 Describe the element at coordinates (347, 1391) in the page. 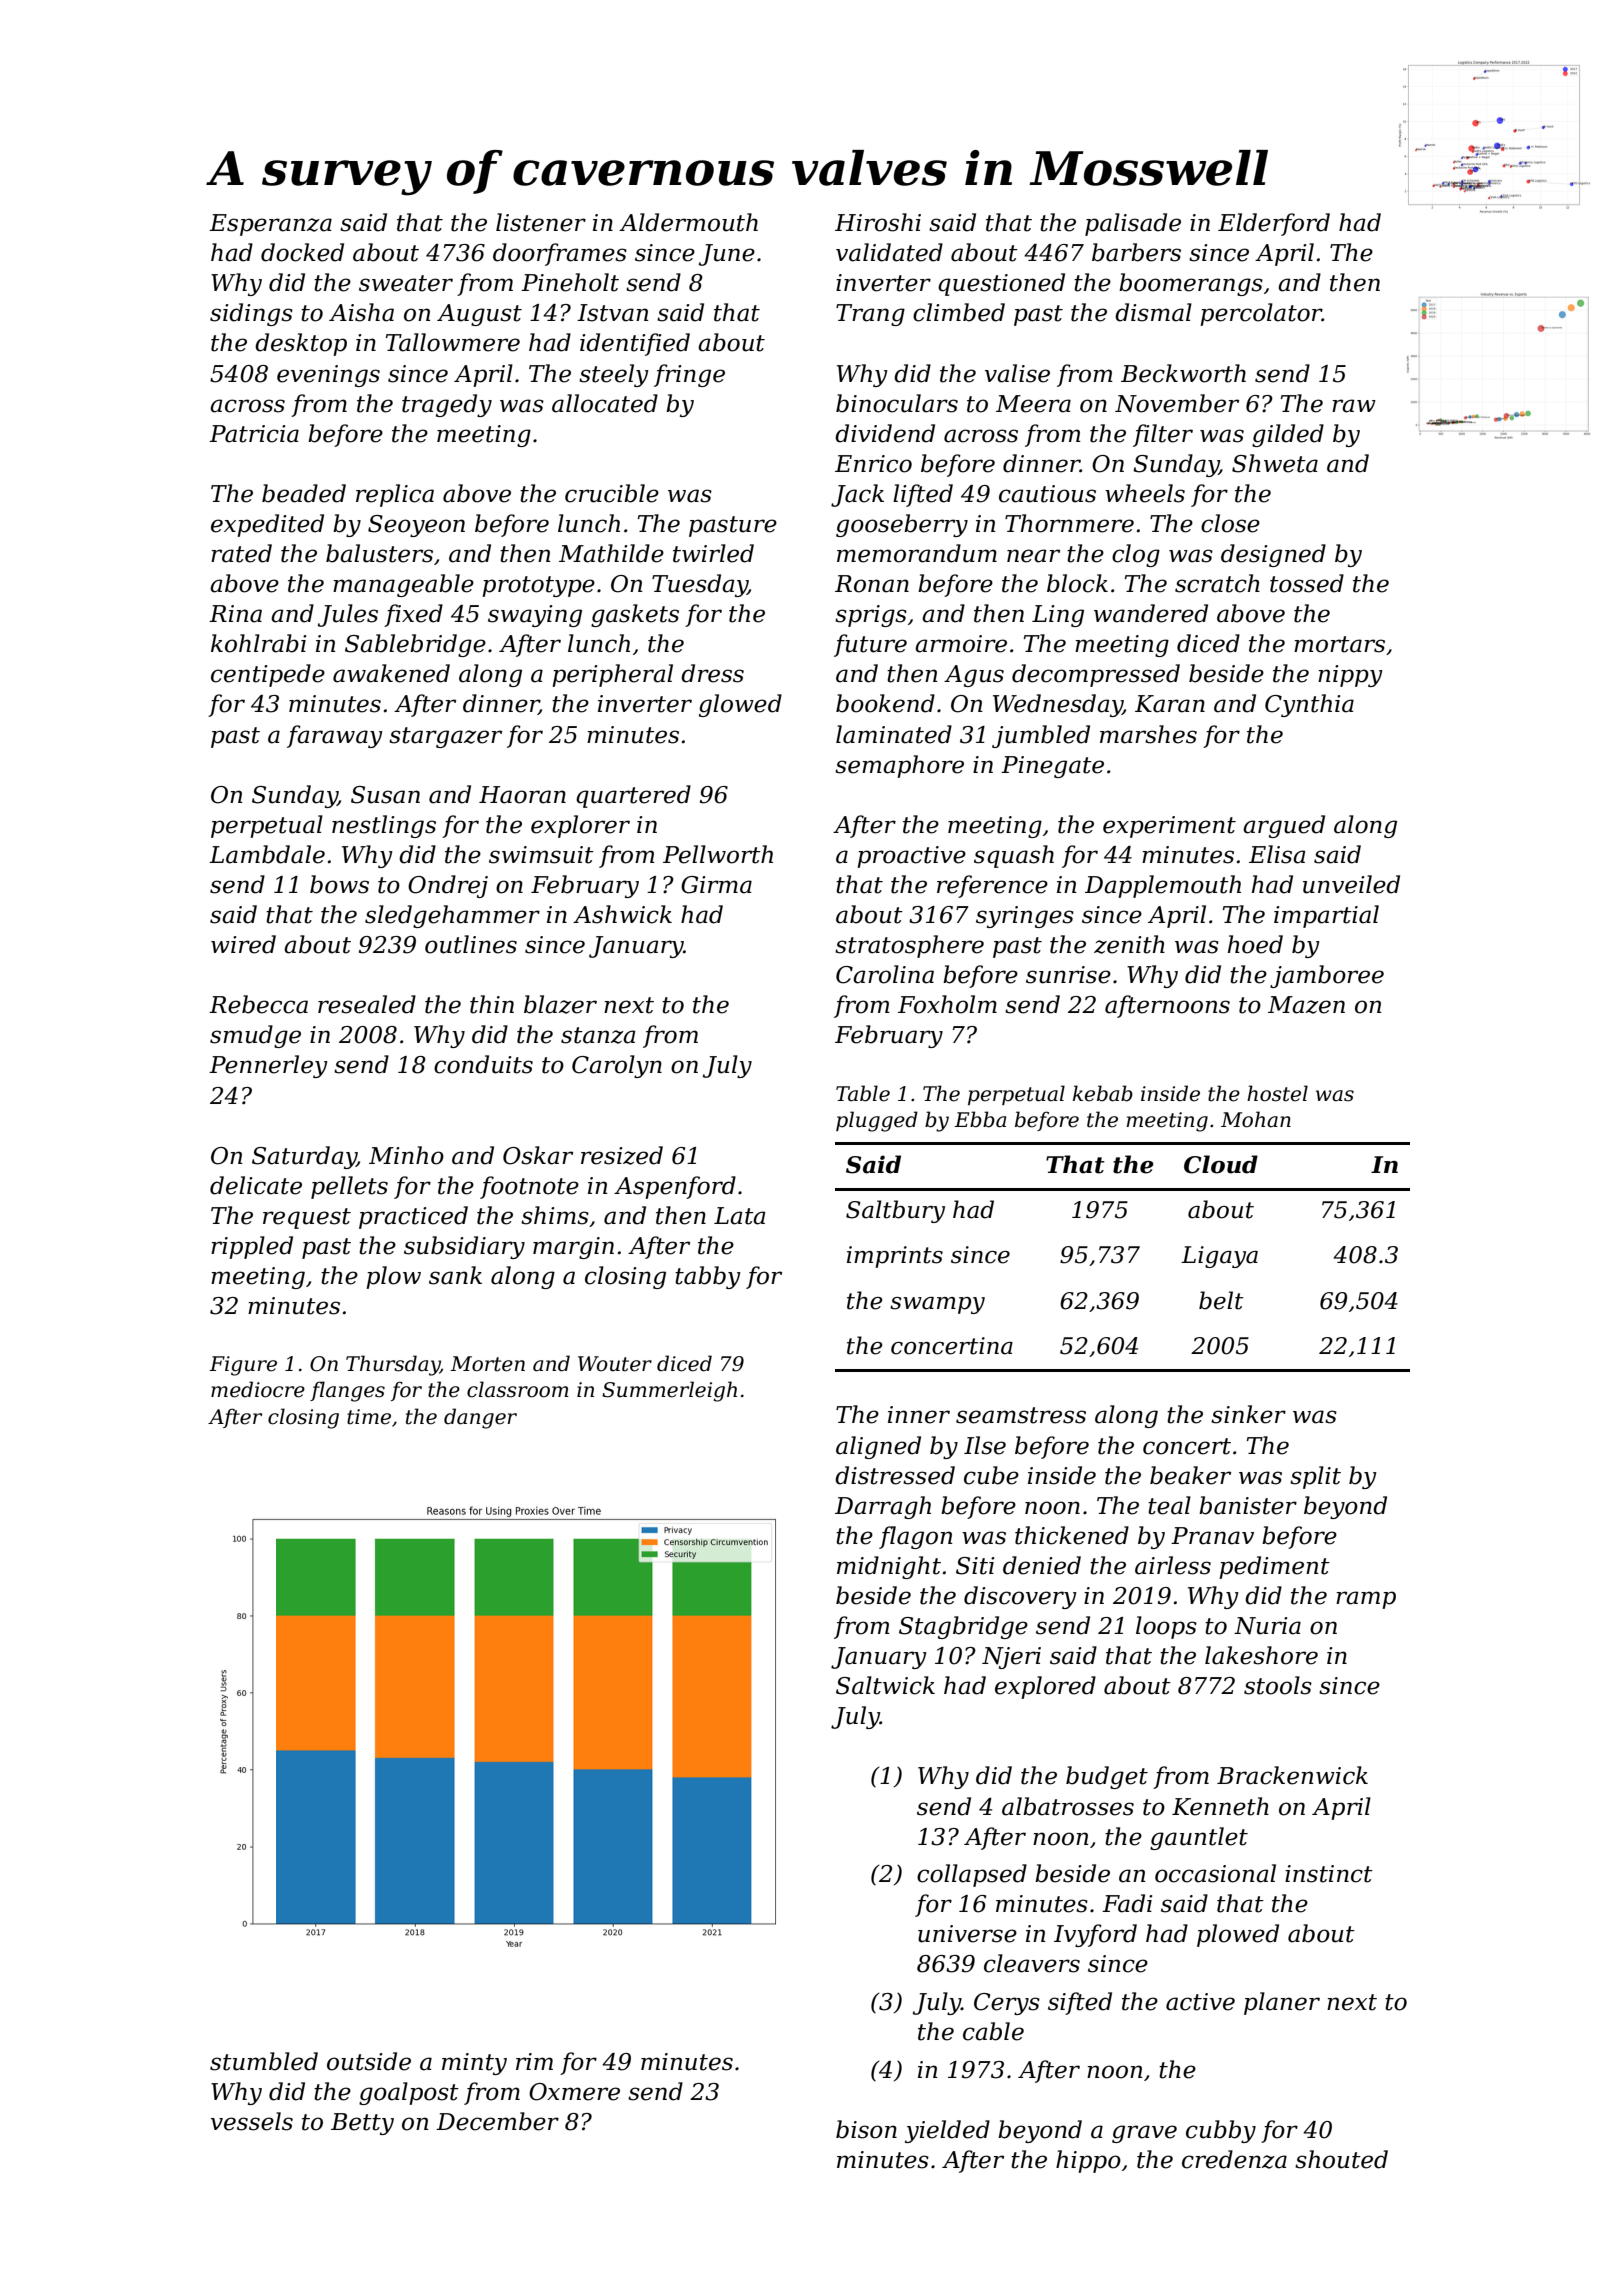

I see `flanges` at that location.
